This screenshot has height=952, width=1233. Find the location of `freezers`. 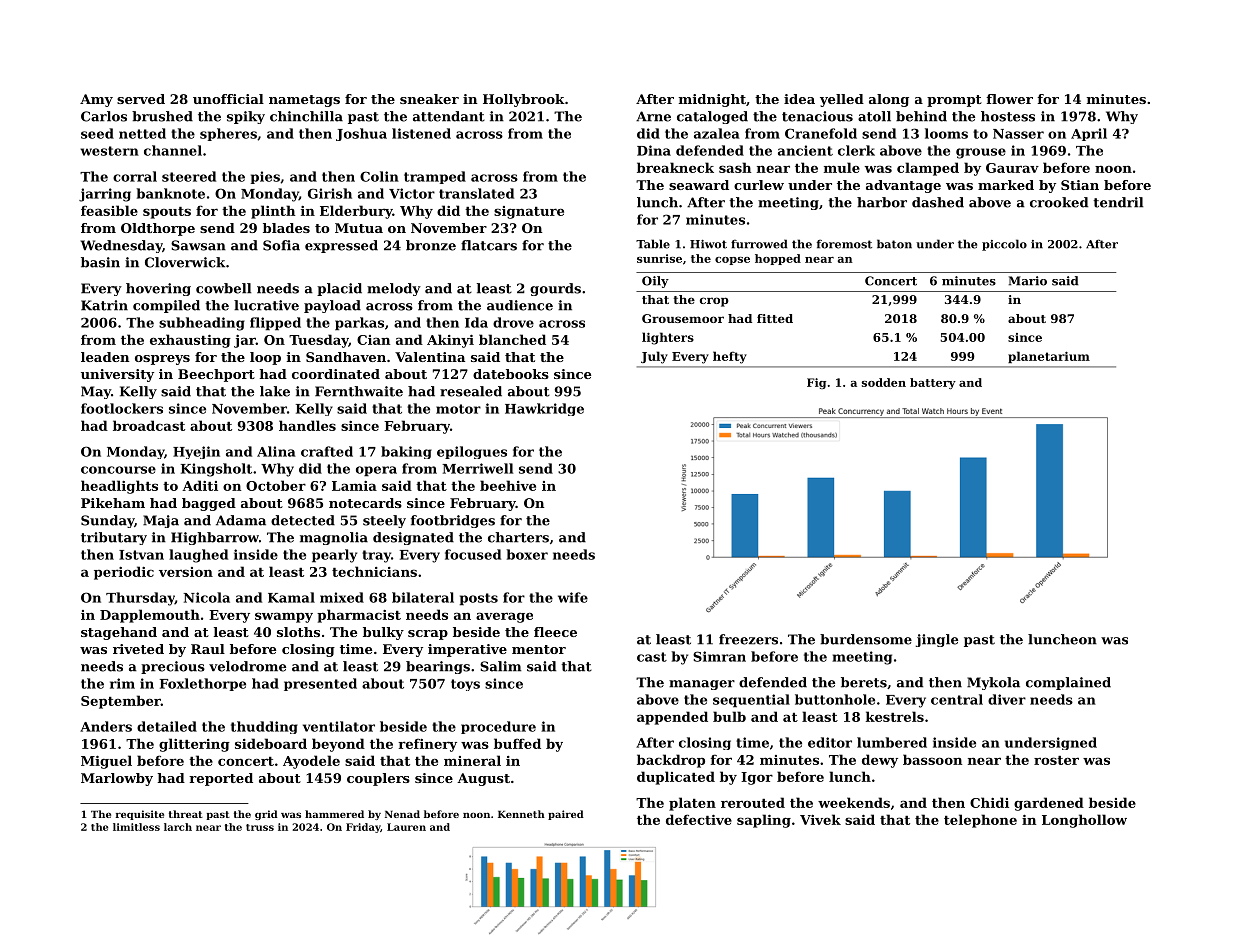

freezers is located at coordinates (748, 639).
